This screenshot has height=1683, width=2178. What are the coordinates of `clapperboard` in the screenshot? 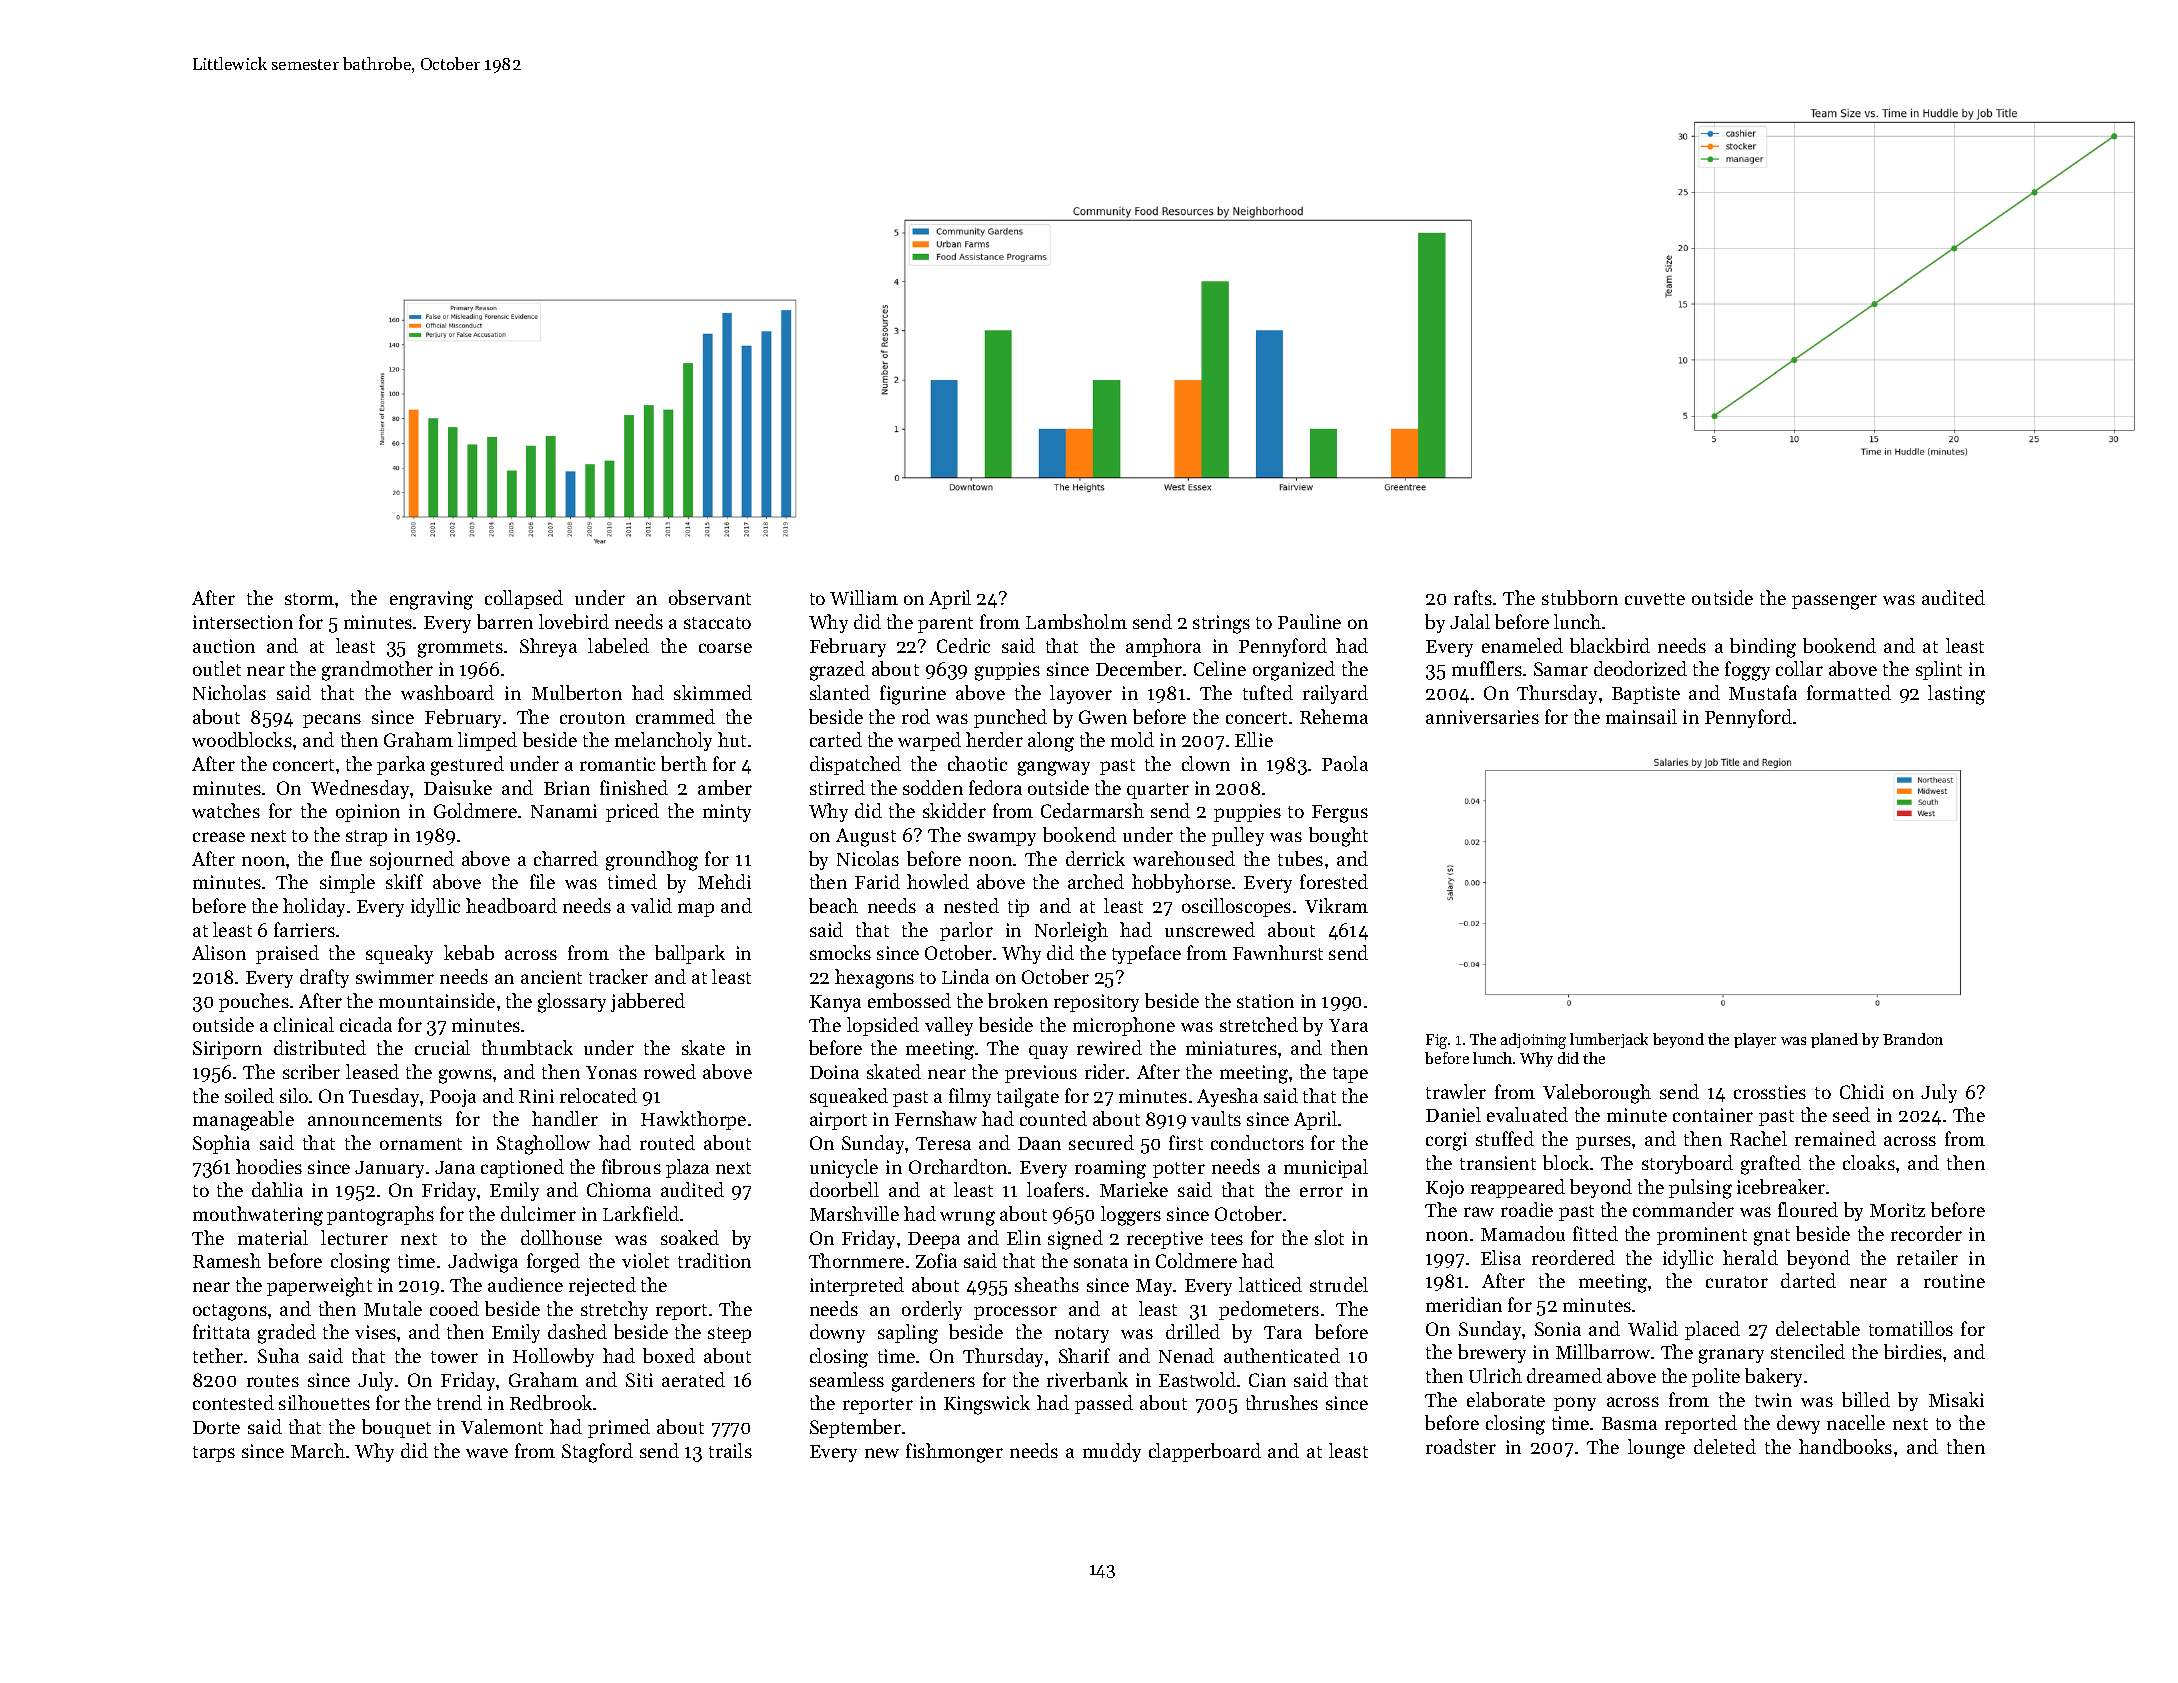 It's located at (1205, 1452).
